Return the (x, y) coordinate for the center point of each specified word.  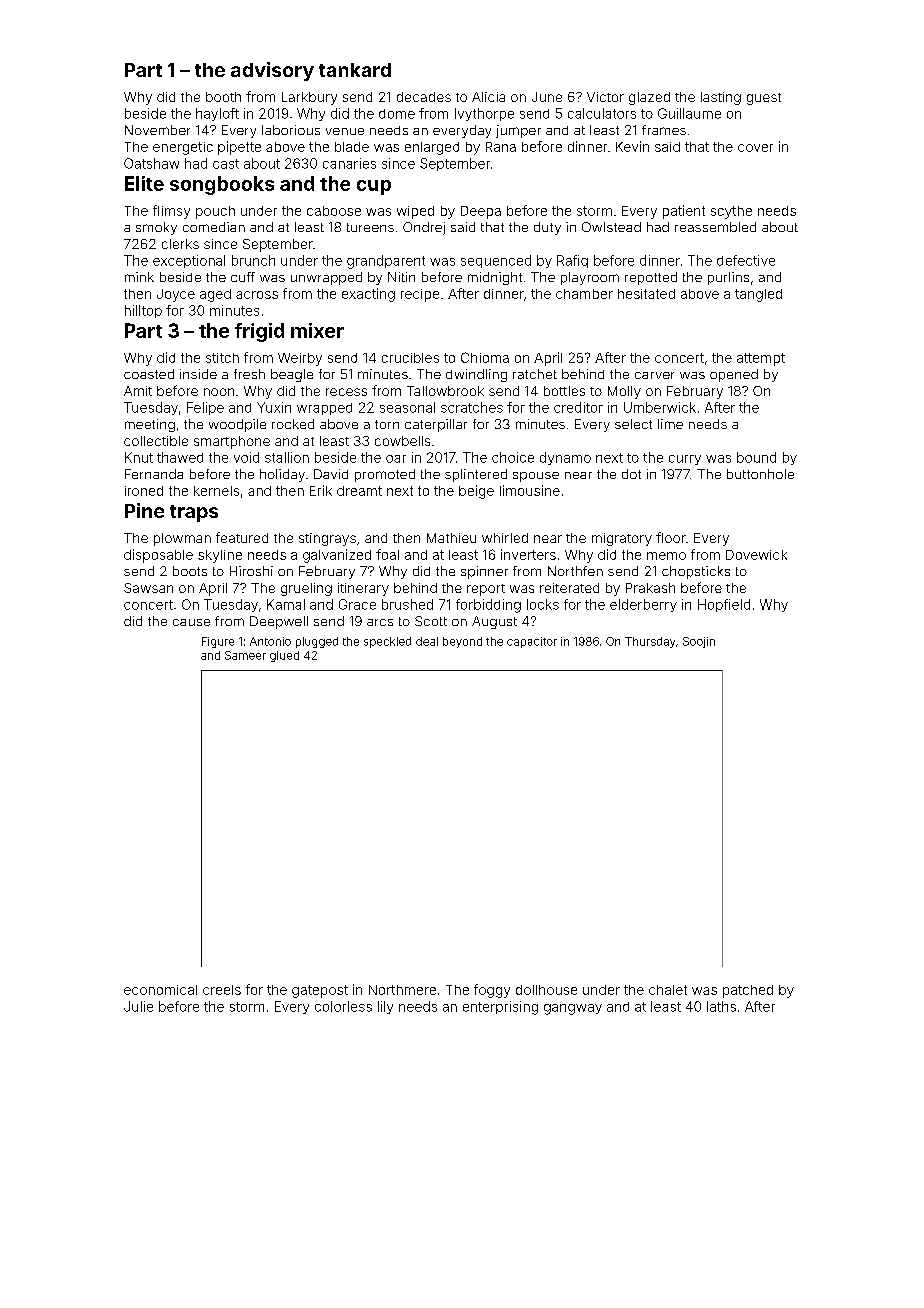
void (246, 457)
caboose (334, 211)
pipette (239, 148)
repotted (651, 278)
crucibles (410, 358)
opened (734, 375)
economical (160, 990)
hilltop (143, 311)
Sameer (245, 655)
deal (427, 641)
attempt (761, 359)
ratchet (535, 374)
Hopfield (724, 605)
